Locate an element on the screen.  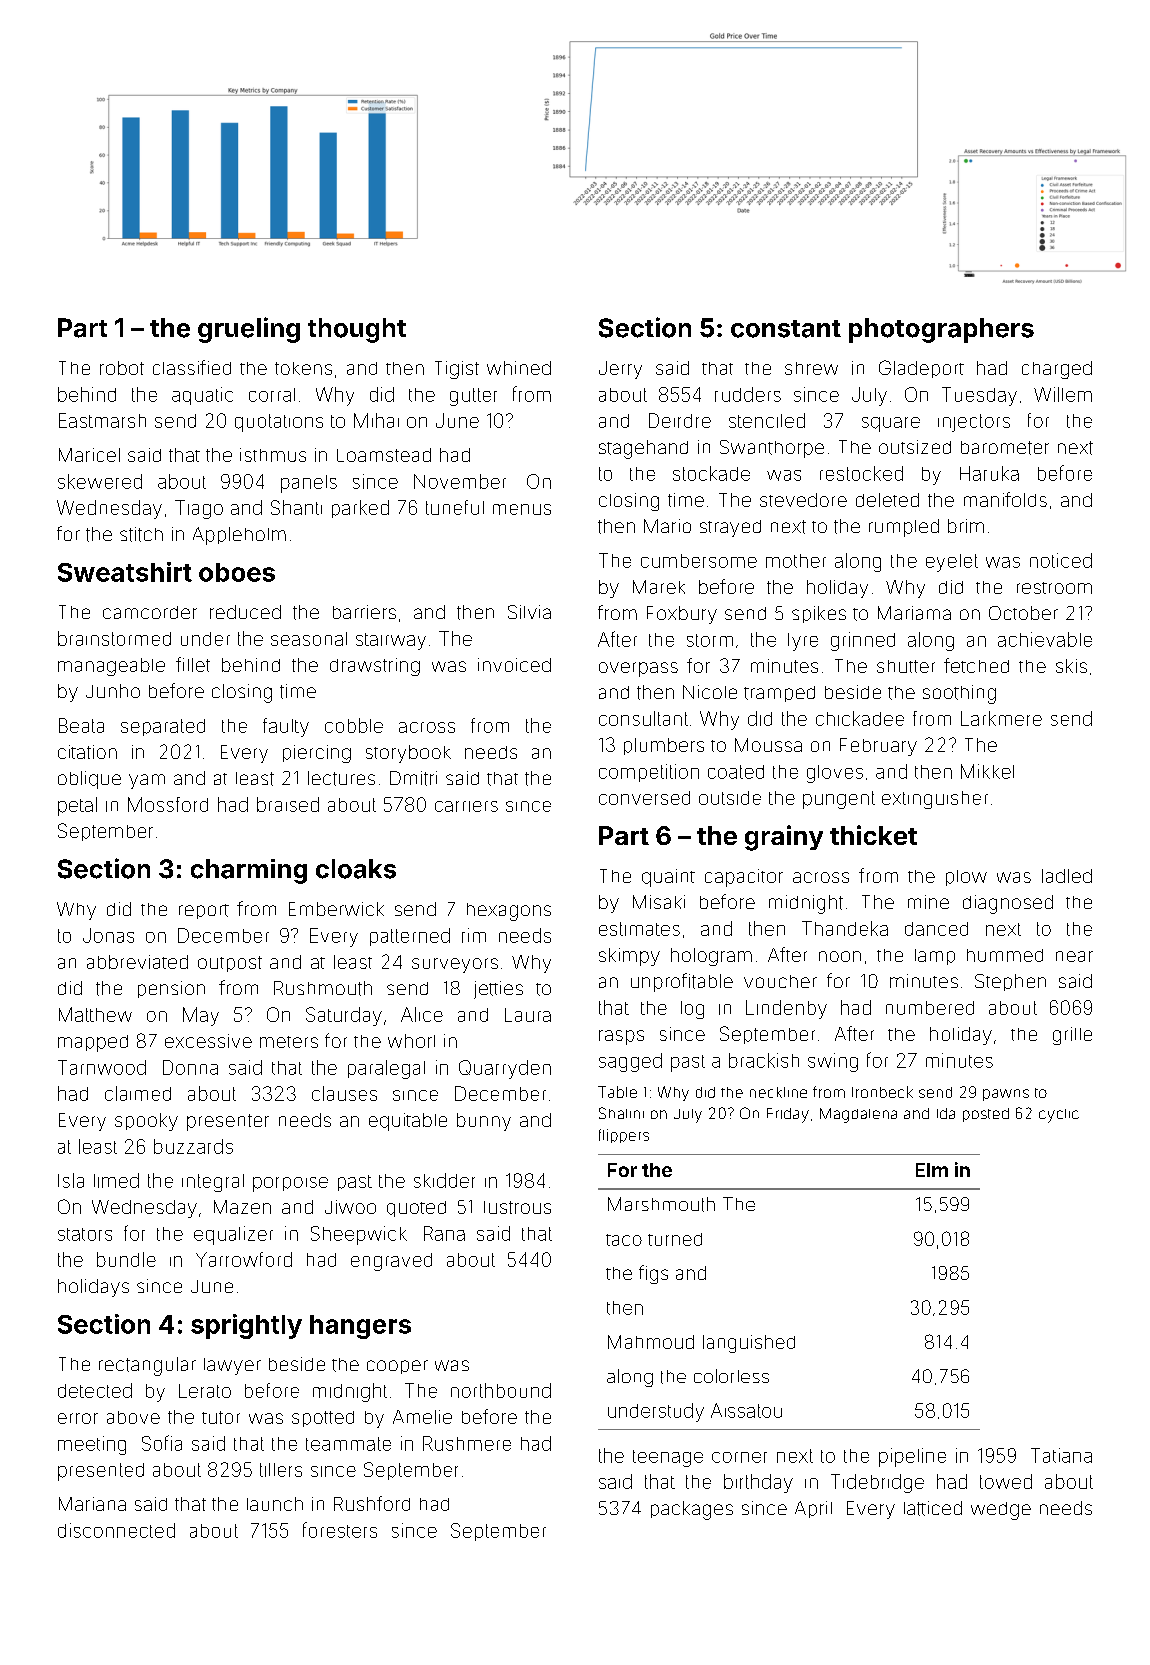
Elm is located at coordinates (932, 1170).
